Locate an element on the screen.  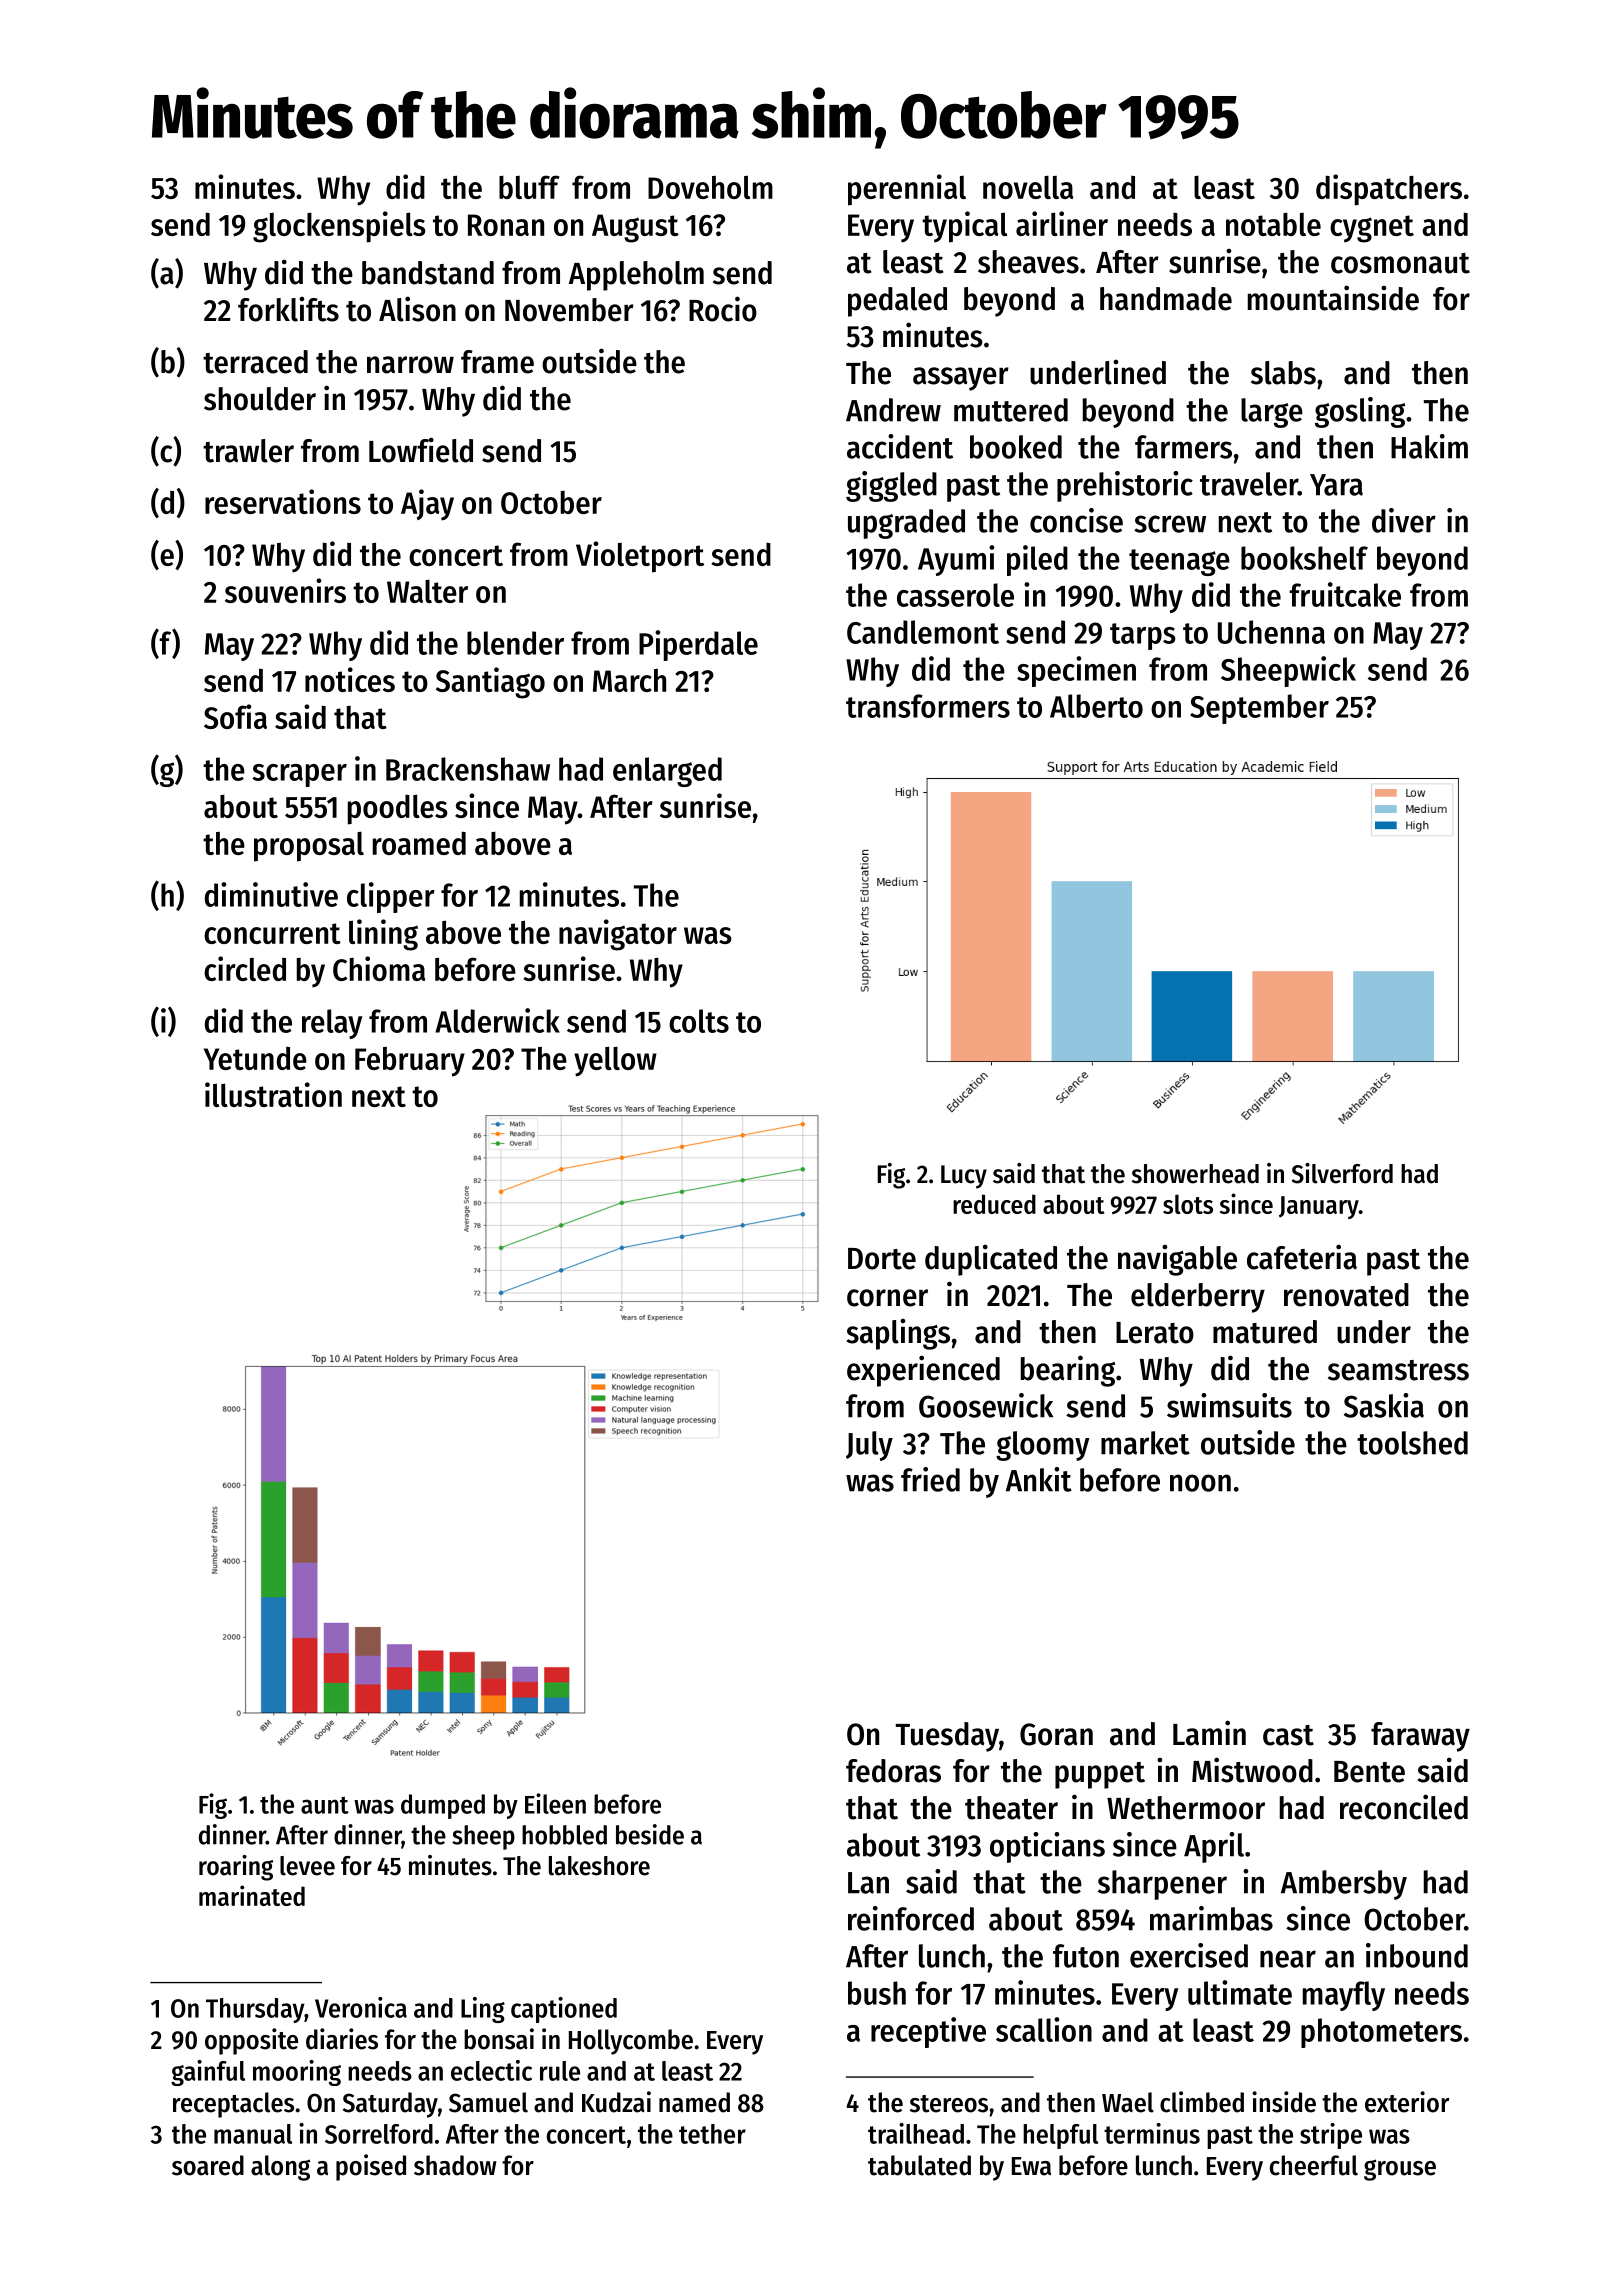
concurrent is located at coordinates (272, 933).
